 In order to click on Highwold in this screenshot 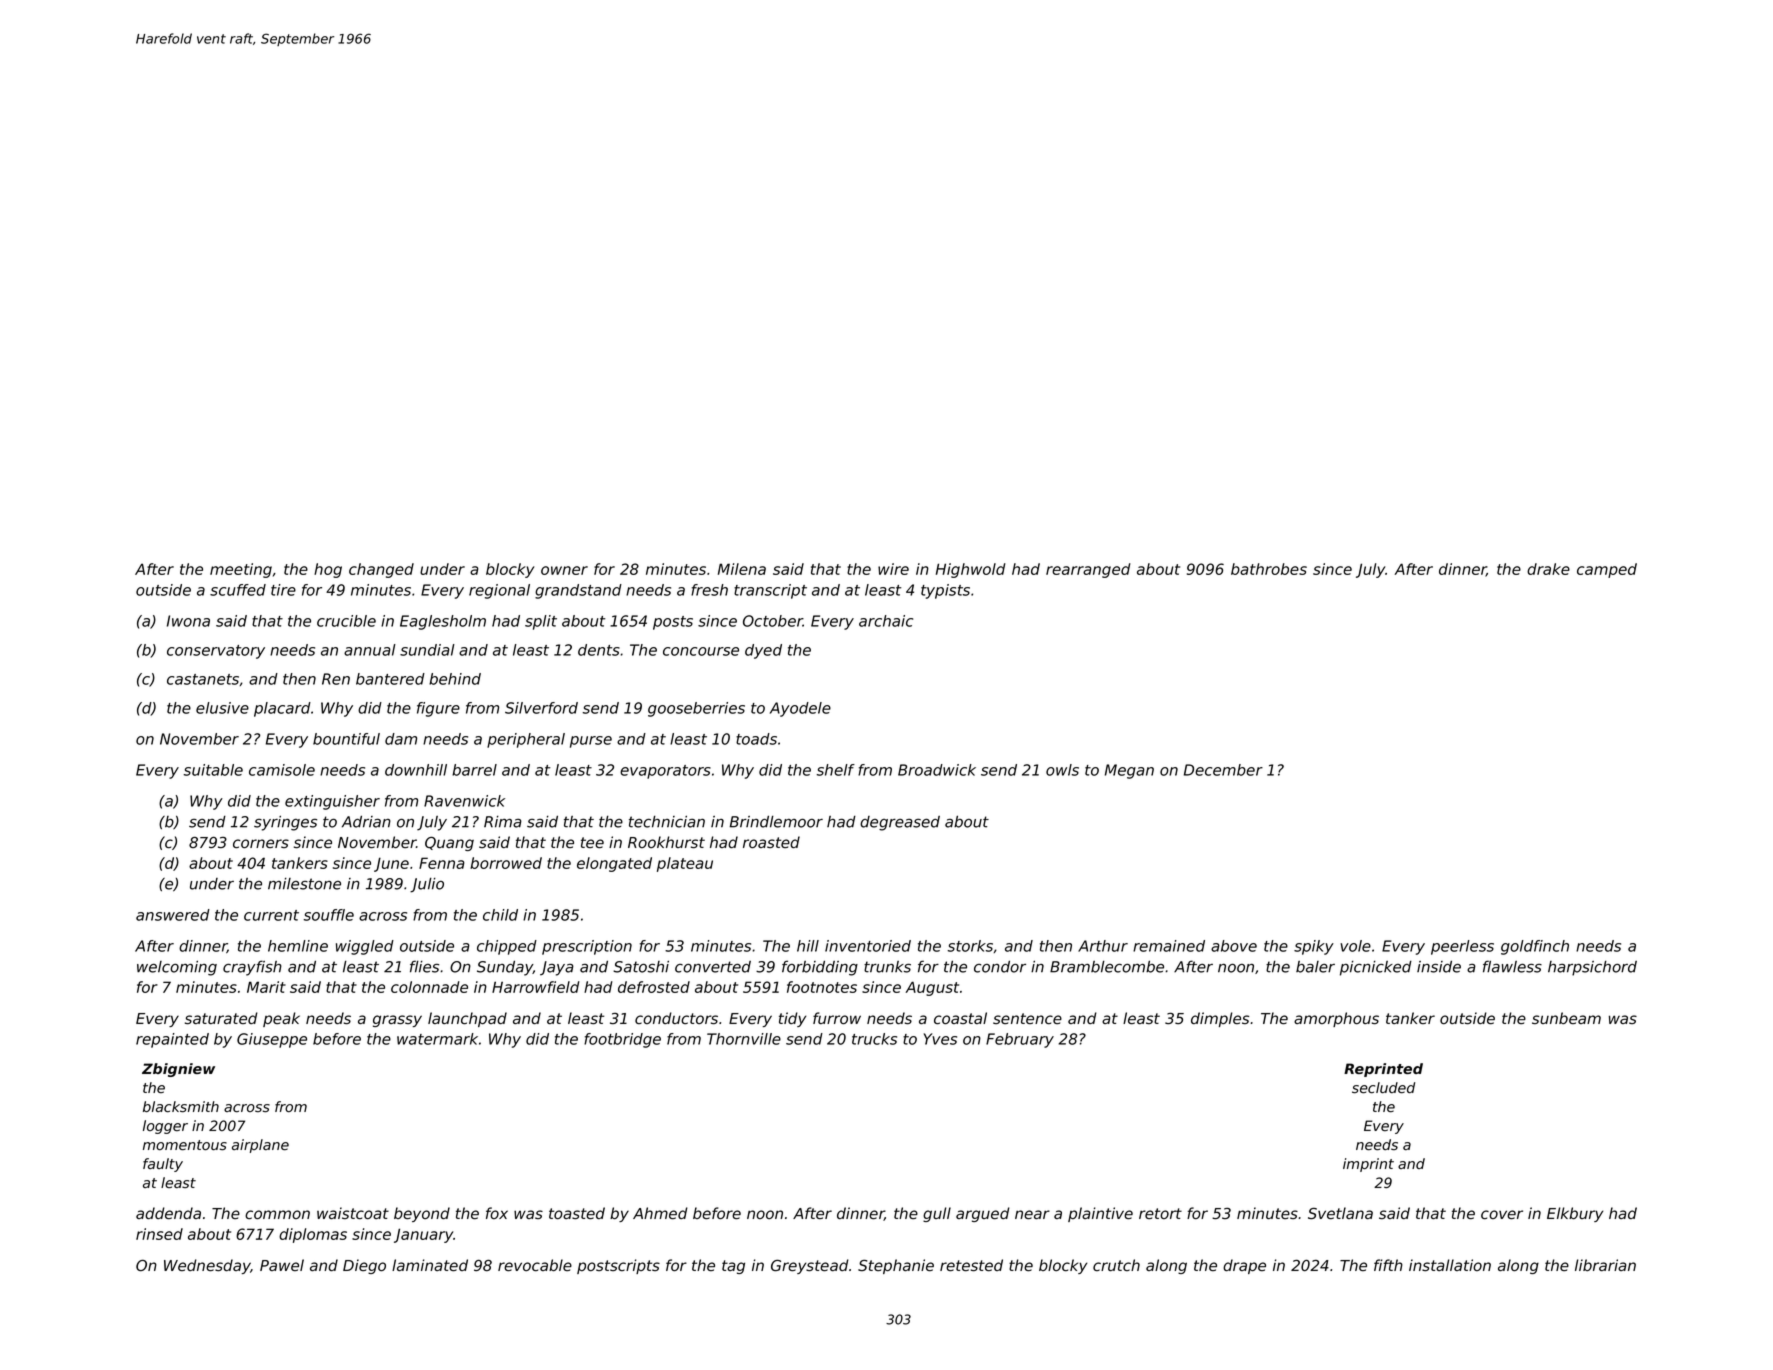, I will do `click(971, 570)`.
